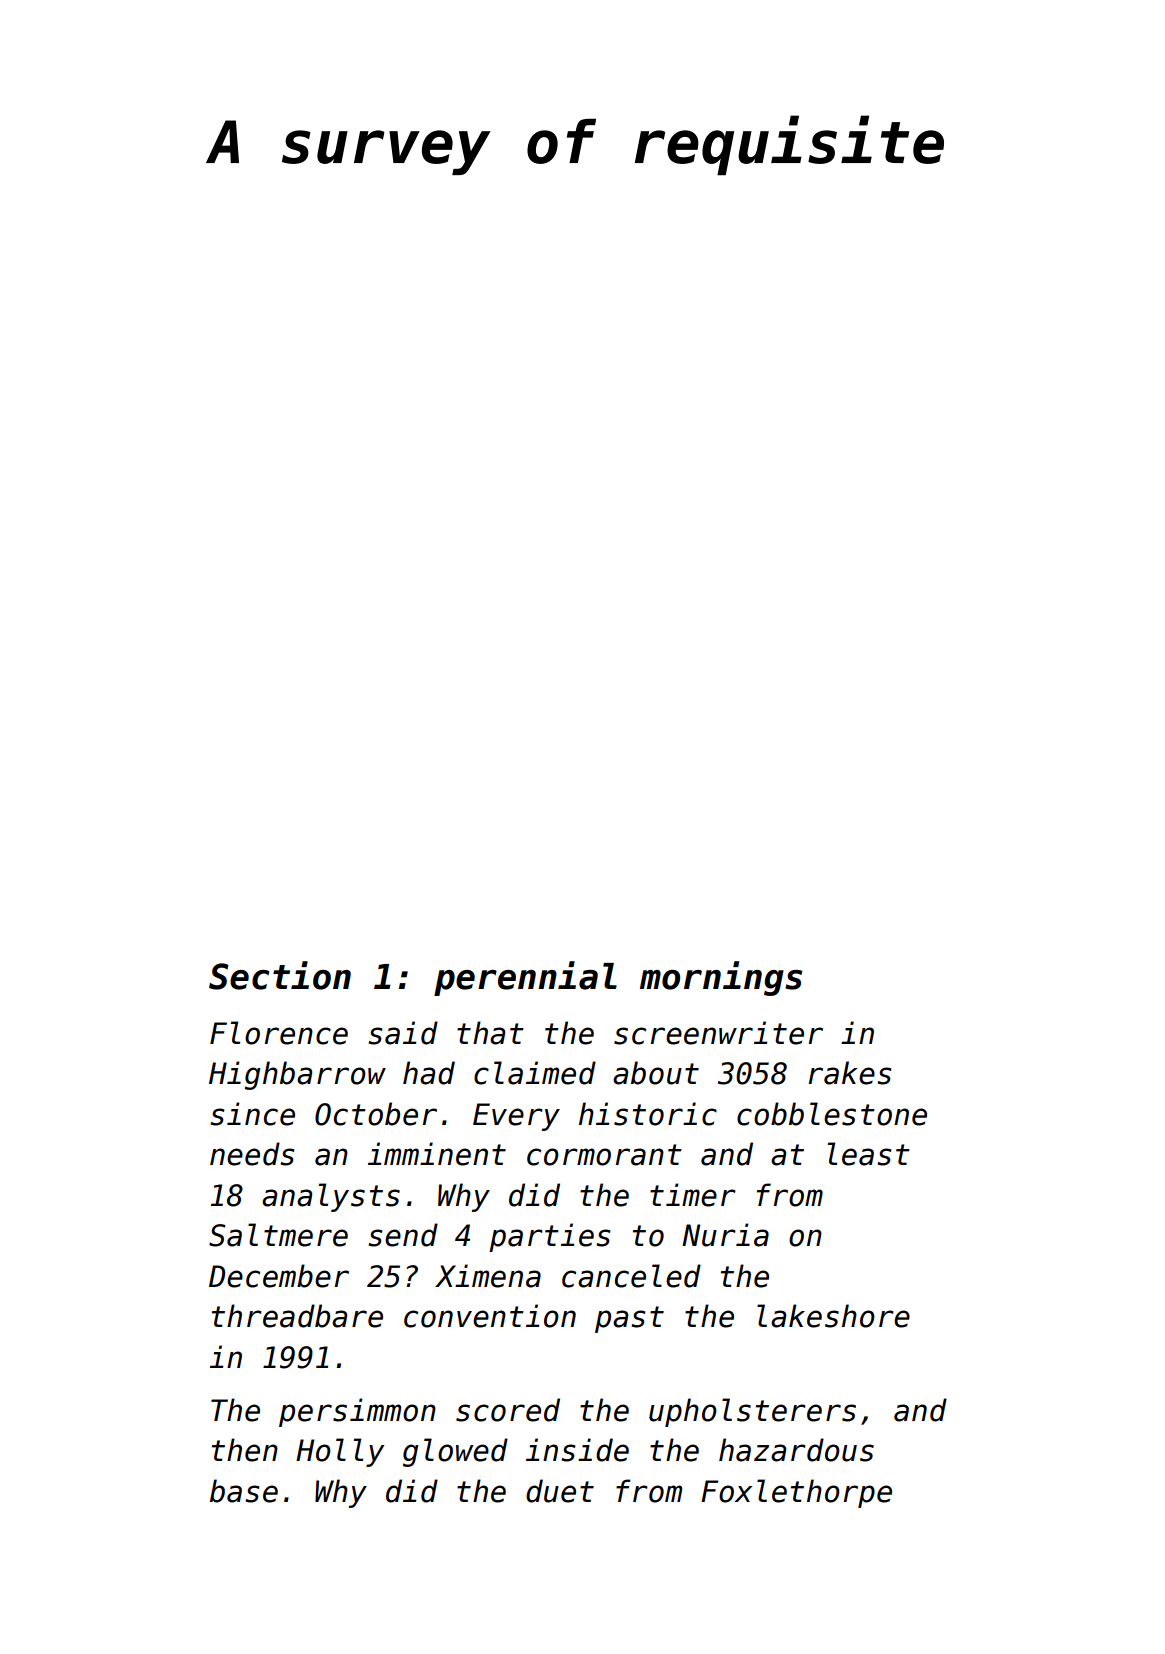  I want to click on mornings, so click(721, 978).
